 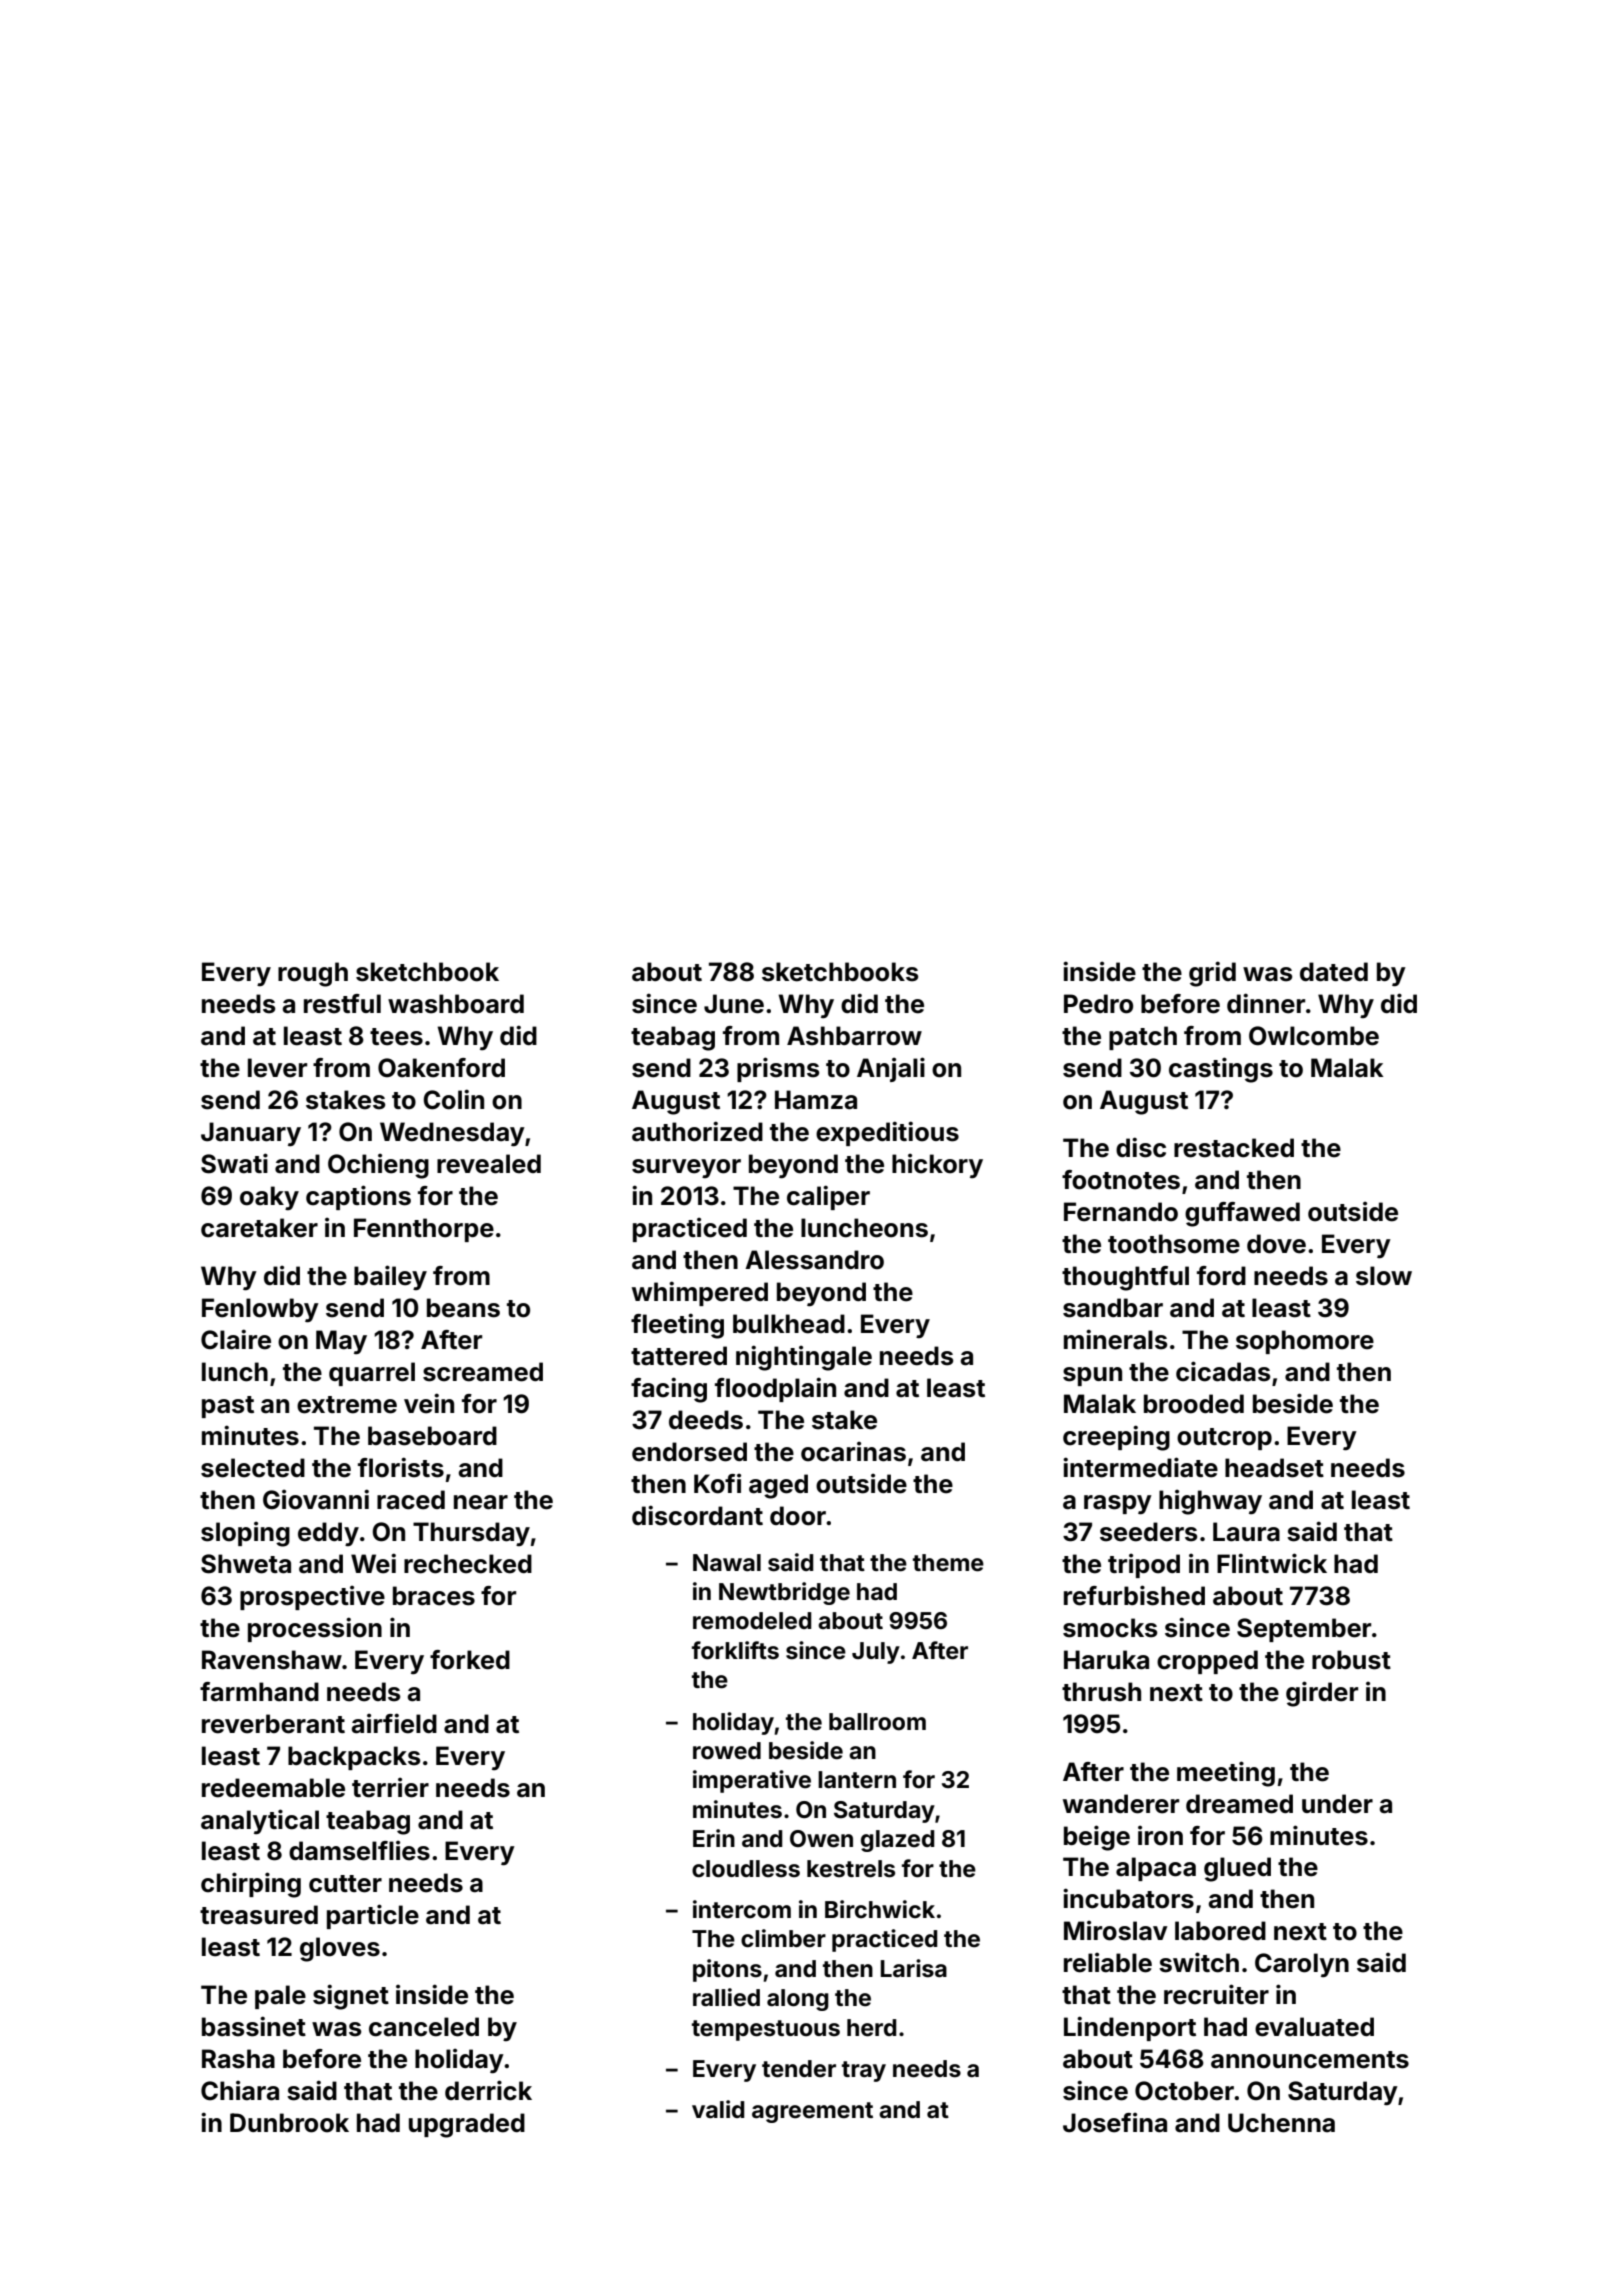 What do you see at coordinates (251, 1885) in the screenshot?
I see `chirping` at bounding box center [251, 1885].
